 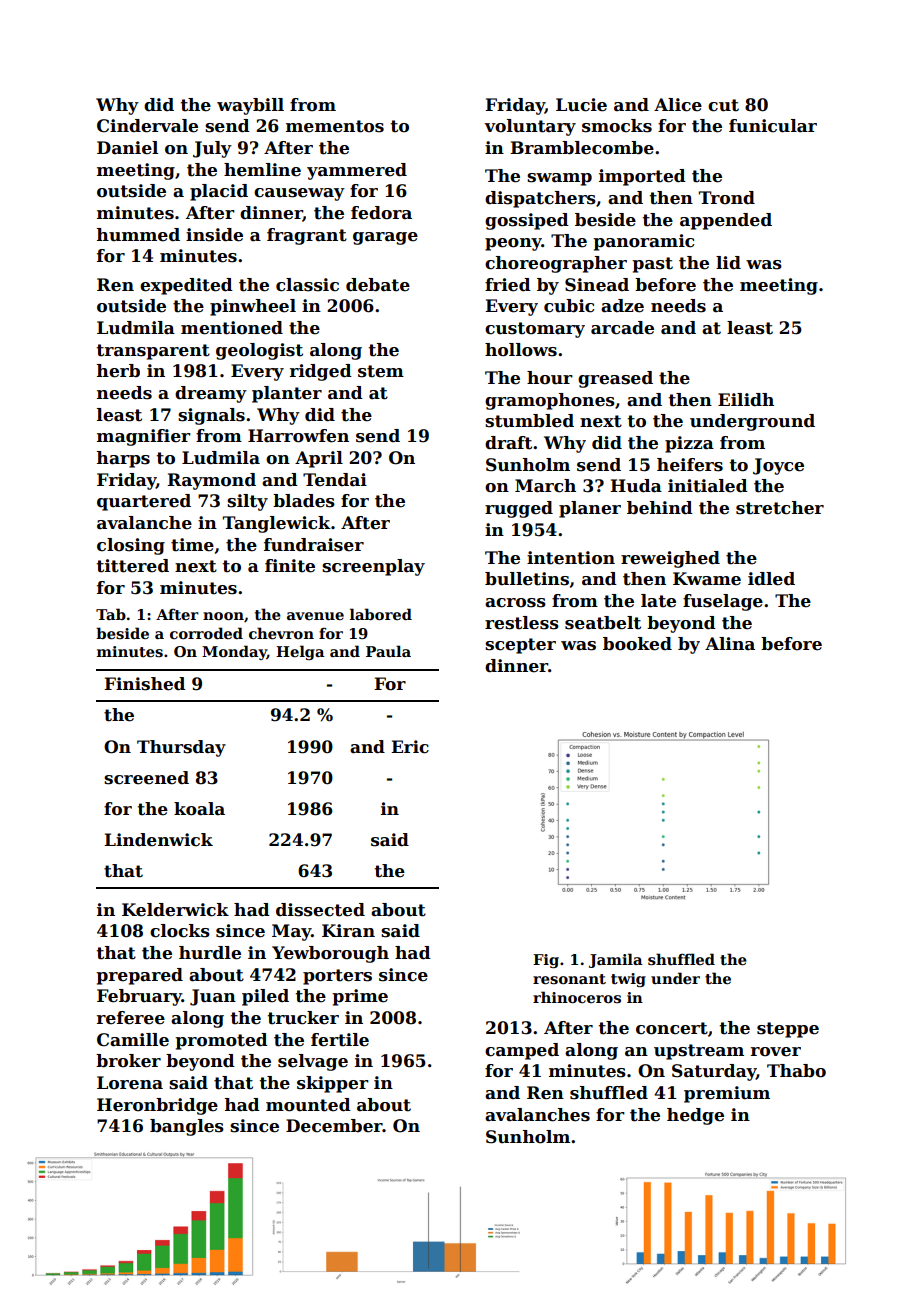 I want to click on arcade, so click(x=622, y=328).
